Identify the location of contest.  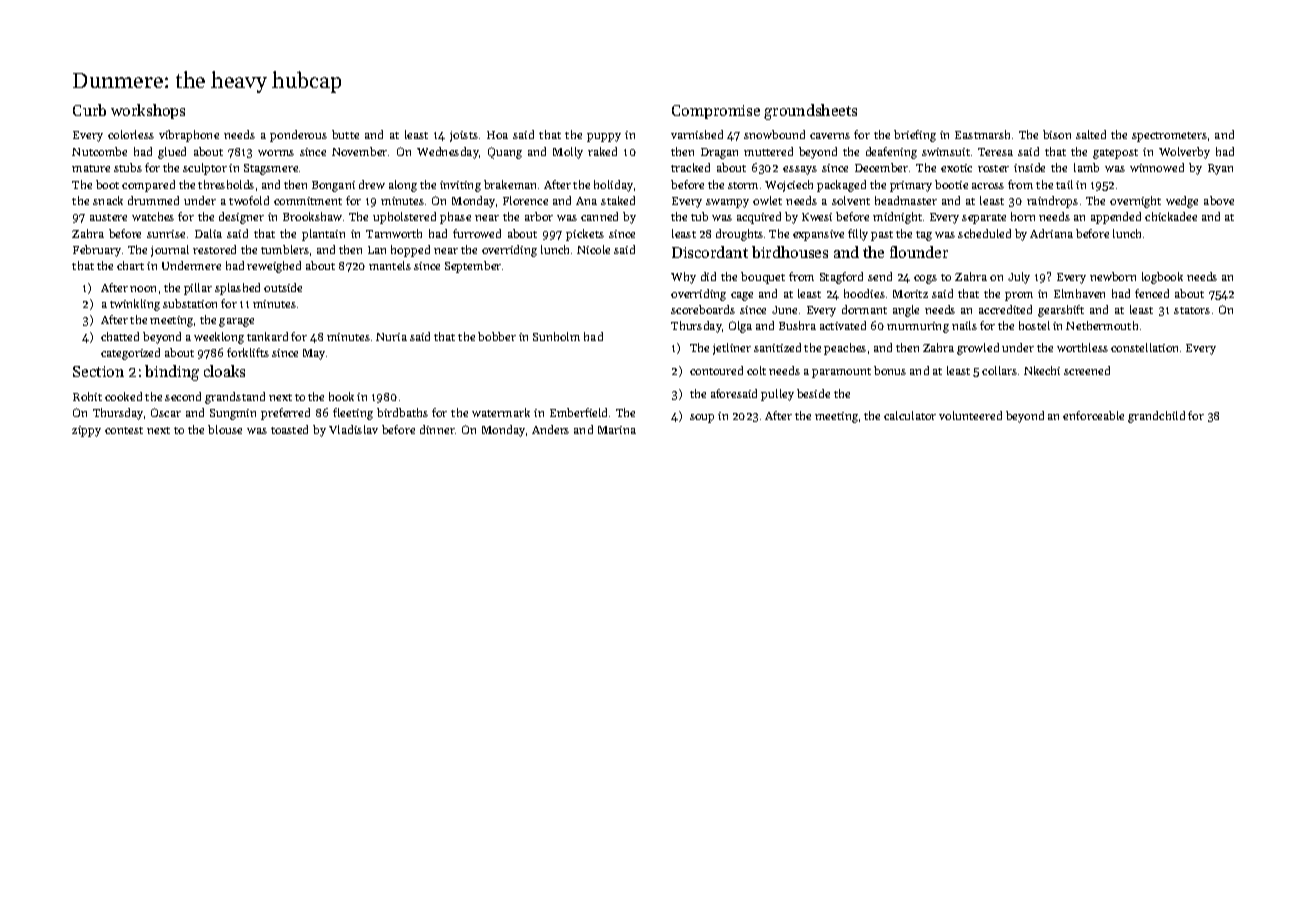
(124, 430).
